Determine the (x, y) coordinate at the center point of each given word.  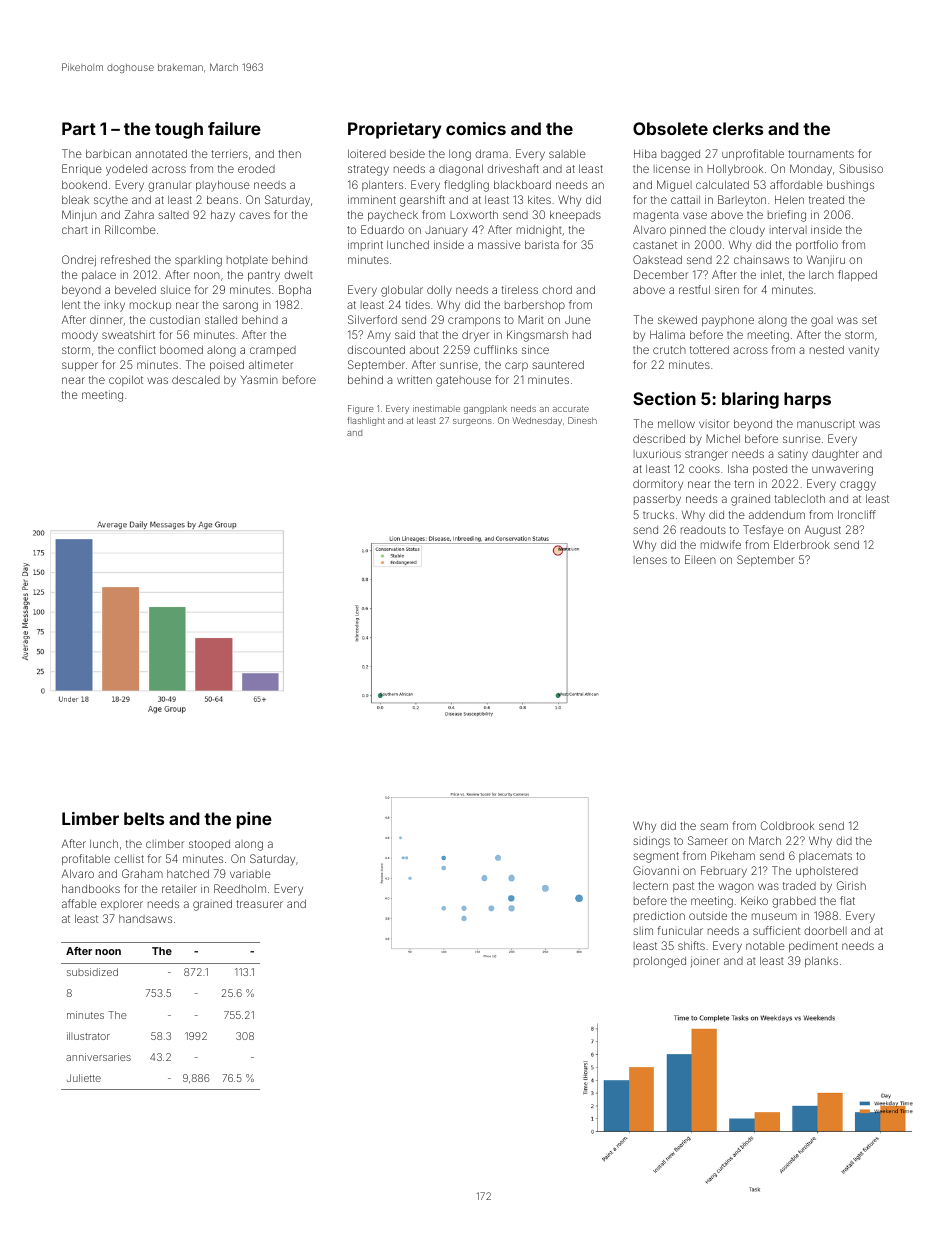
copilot (126, 380)
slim (643, 930)
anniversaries (98, 1057)
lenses (650, 560)
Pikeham (733, 855)
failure (234, 128)
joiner (705, 962)
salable (567, 154)
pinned (688, 230)
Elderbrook (802, 544)
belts (144, 818)
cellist (129, 858)
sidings (651, 842)
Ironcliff (857, 514)
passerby (657, 500)
